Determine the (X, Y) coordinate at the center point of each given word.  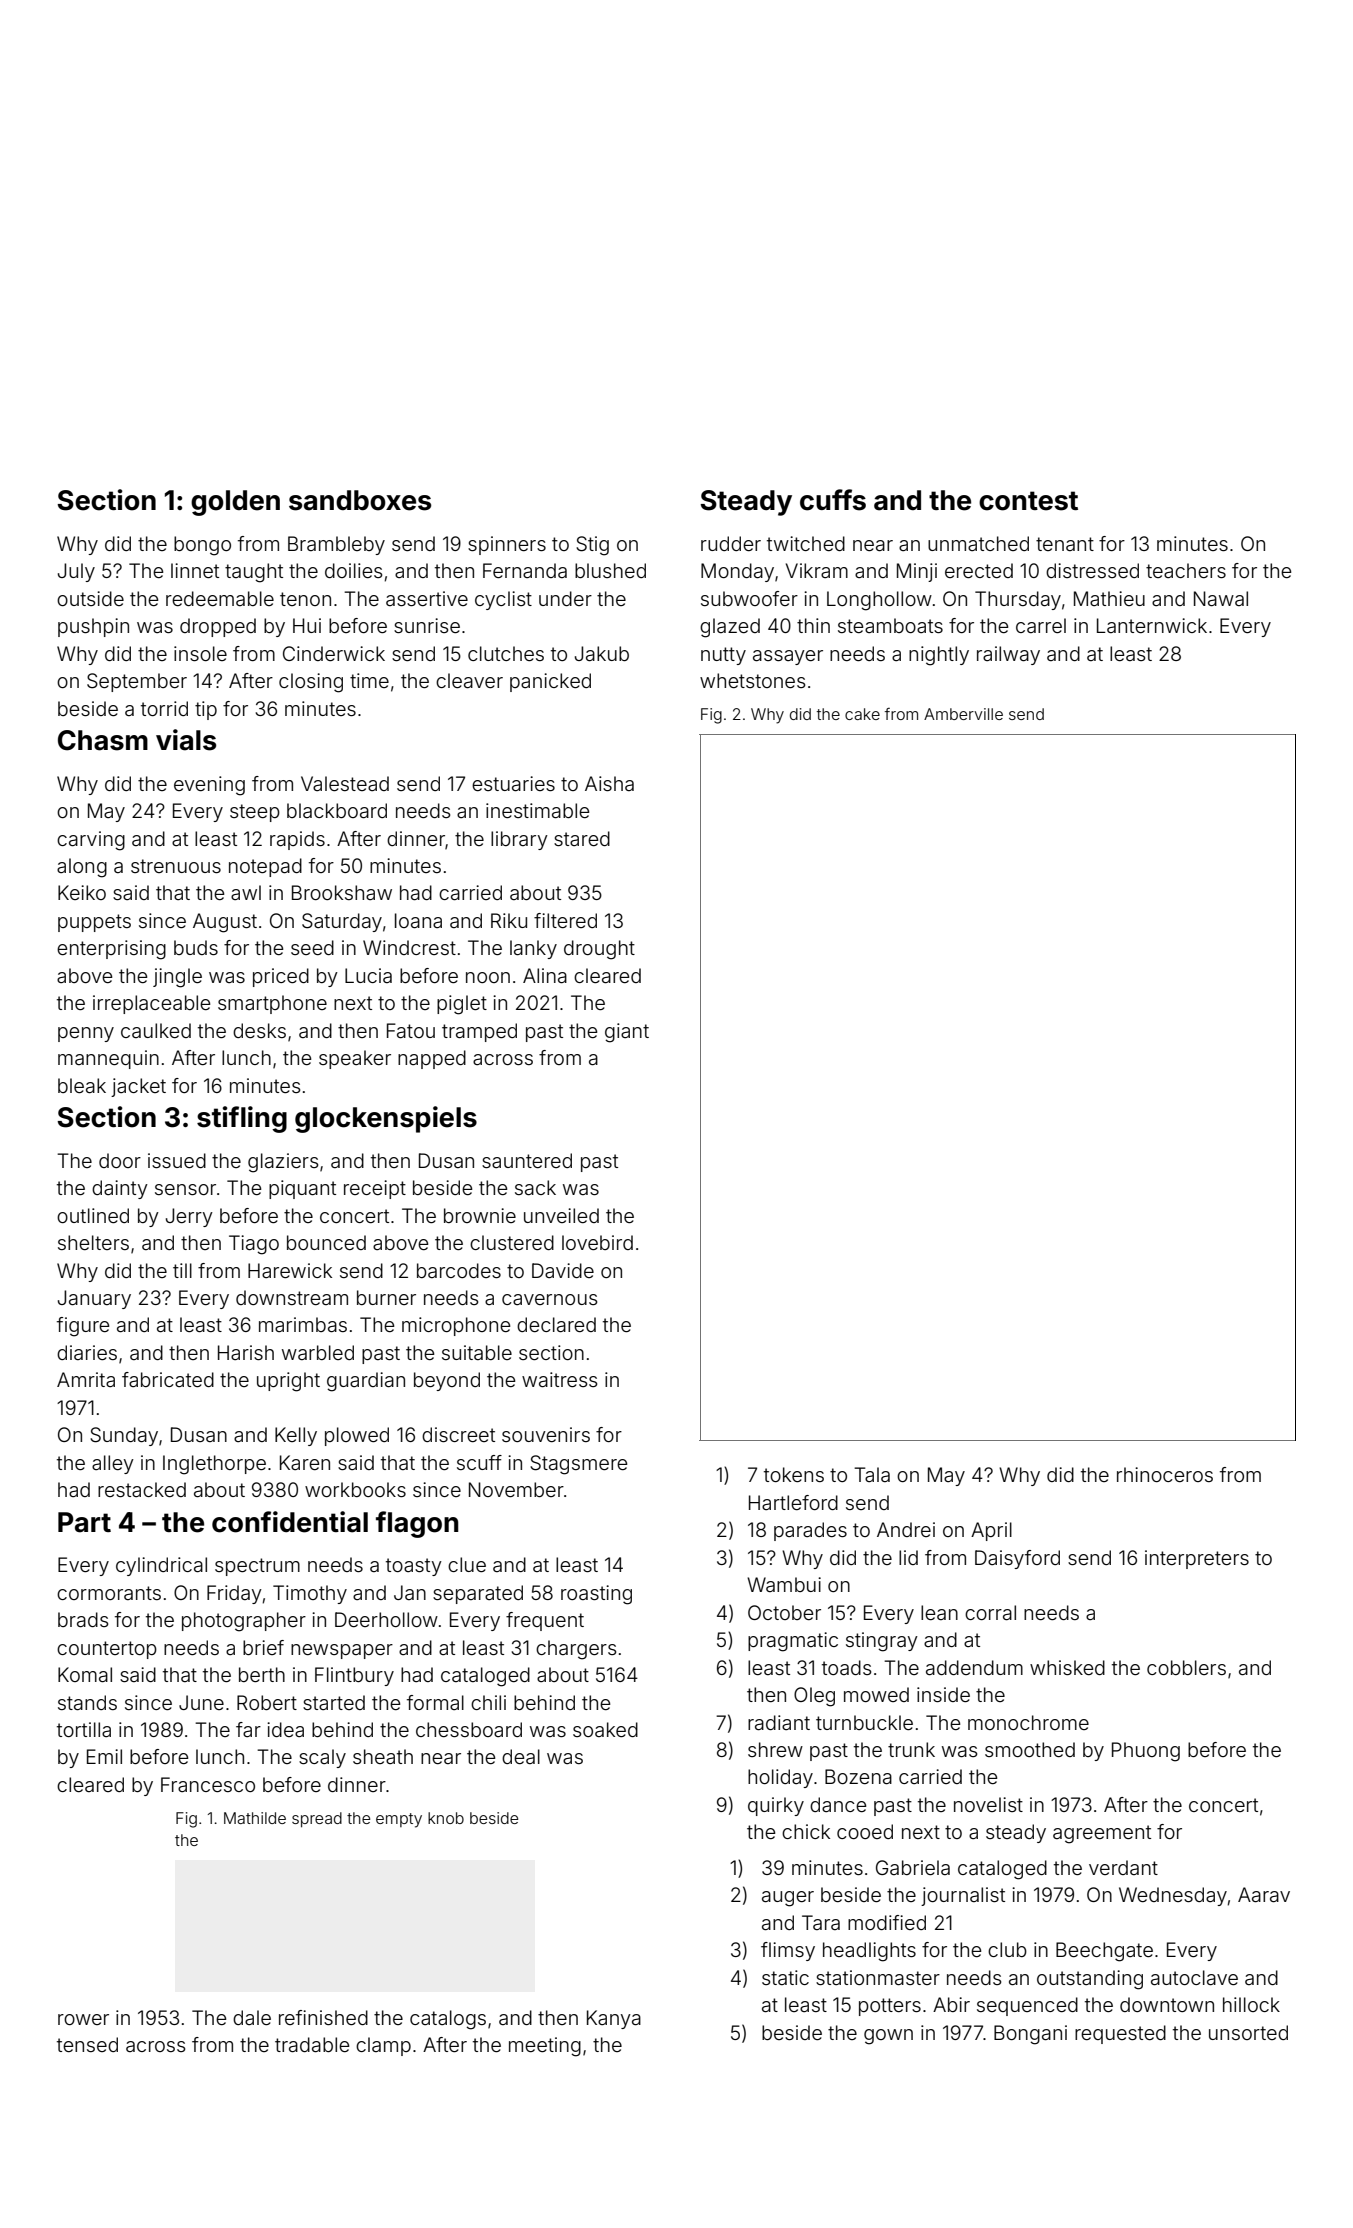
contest (1028, 501)
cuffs (833, 500)
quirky (776, 1806)
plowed (357, 1436)
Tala (872, 1474)
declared (556, 1324)
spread (317, 1819)
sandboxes (360, 500)
